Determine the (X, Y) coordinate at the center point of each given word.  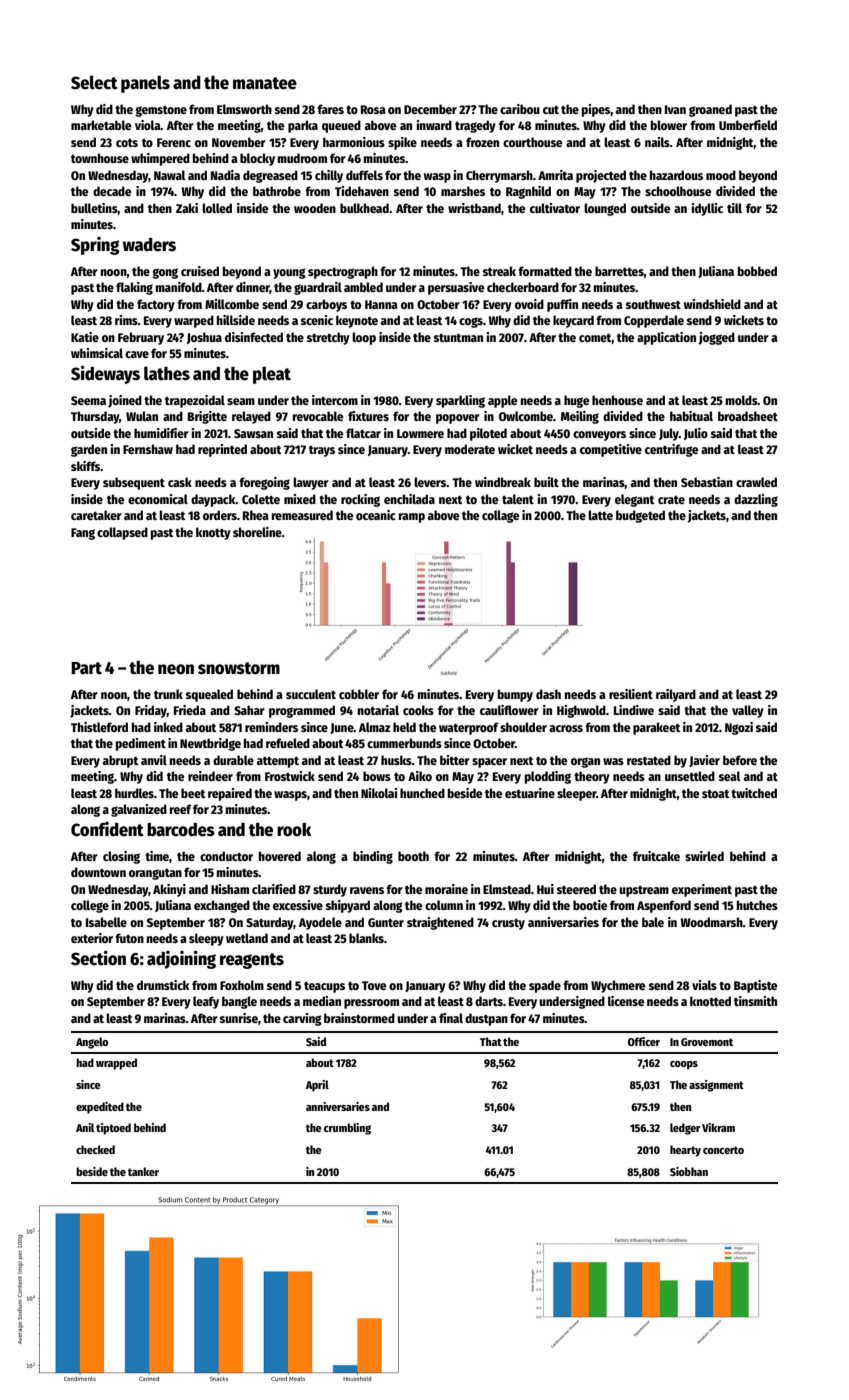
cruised (200, 271)
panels (145, 84)
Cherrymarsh (499, 176)
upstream (644, 891)
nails (657, 142)
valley (748, 711)
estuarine (530, 793)
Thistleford (99, 727)
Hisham (230, 889)
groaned (710, 110)
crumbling (347, 1129)
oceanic (376, 515)
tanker (143, 1171)
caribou (520, 109)
